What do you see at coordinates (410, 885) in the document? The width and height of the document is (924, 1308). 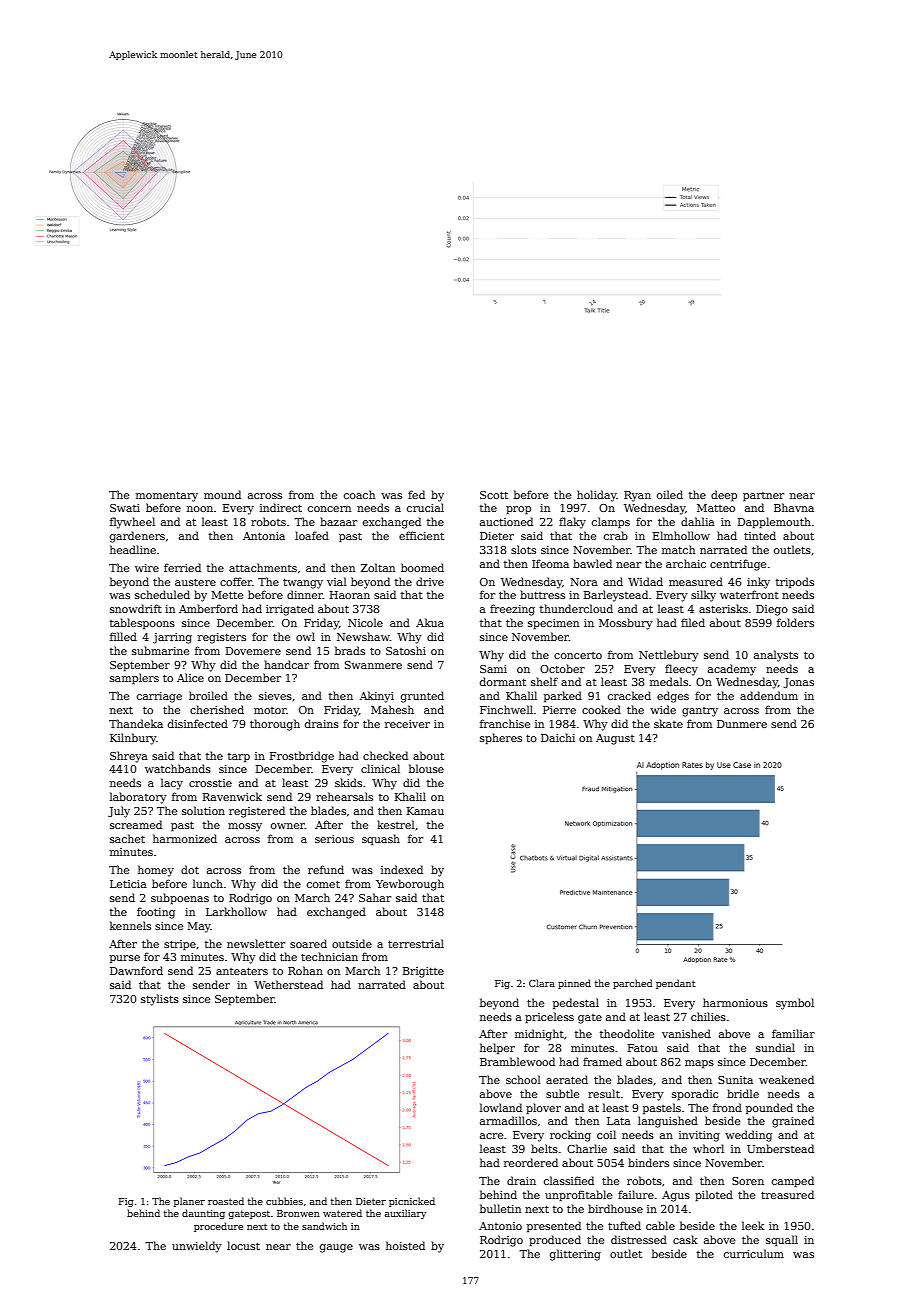 I see `Yewborough` at bounding box center [410, 885].
